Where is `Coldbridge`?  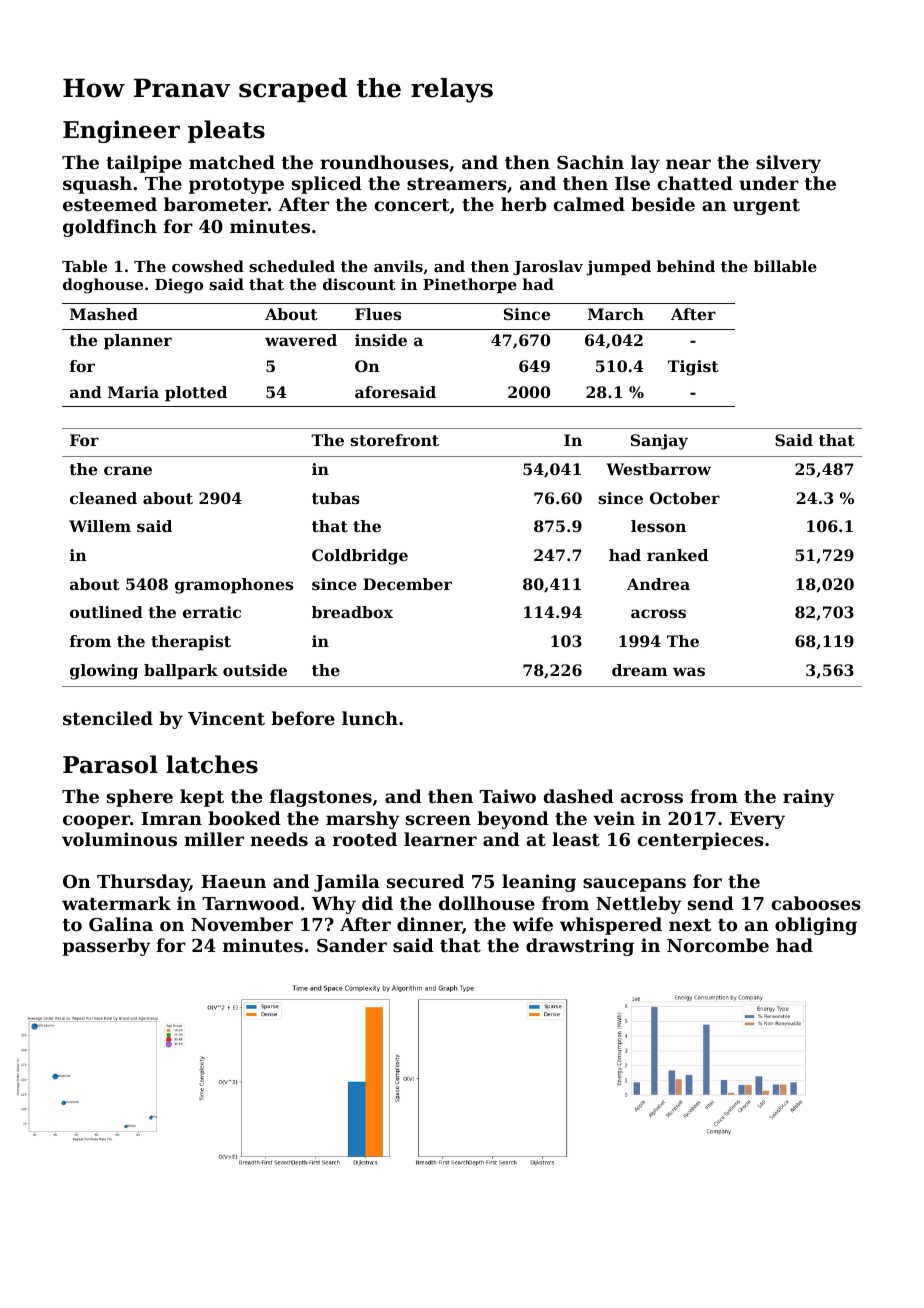
Coldbridge is located at coordinates (360, 557).
